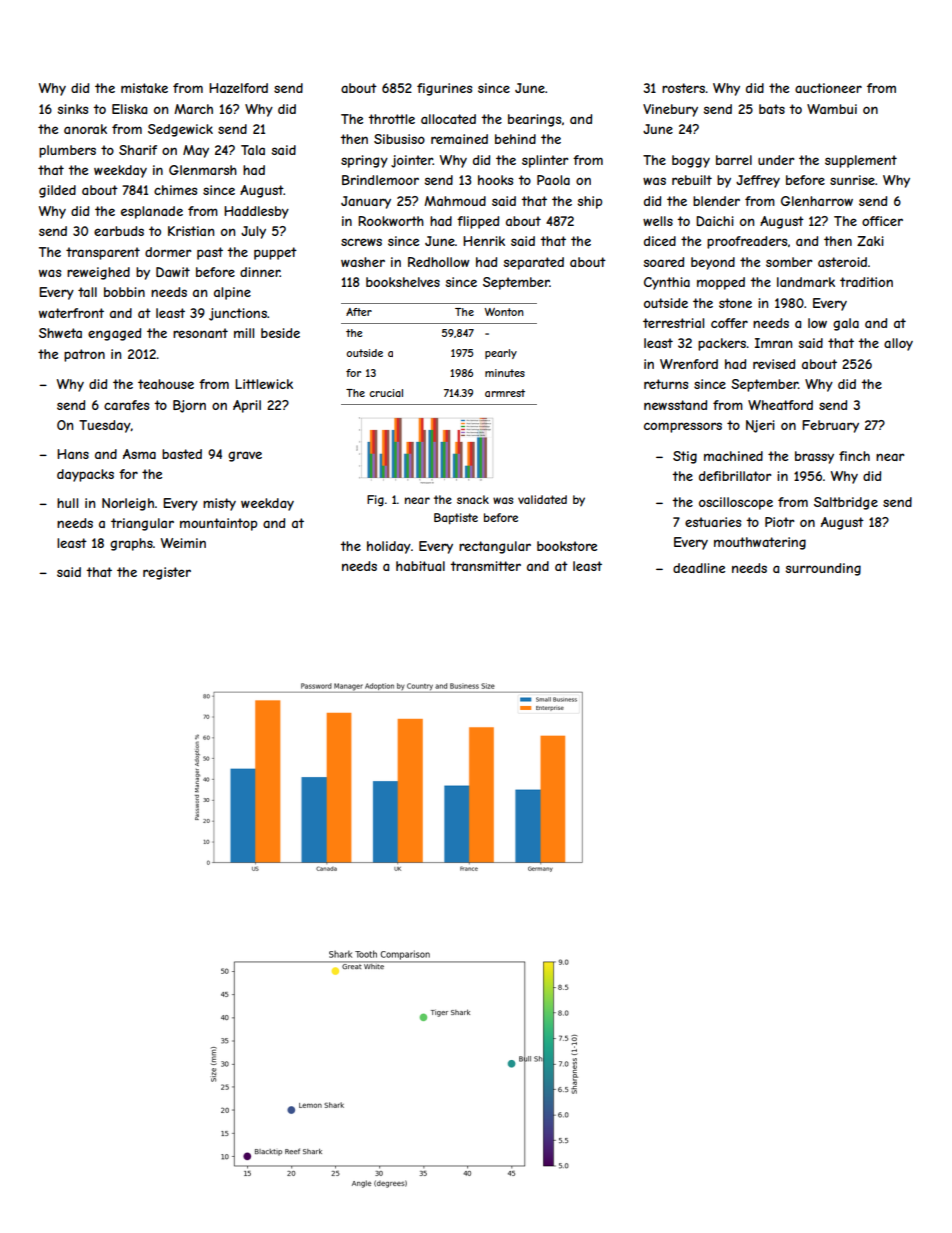 The image size is (952, 1233). I want to click on brassy, so click(814, 457).
